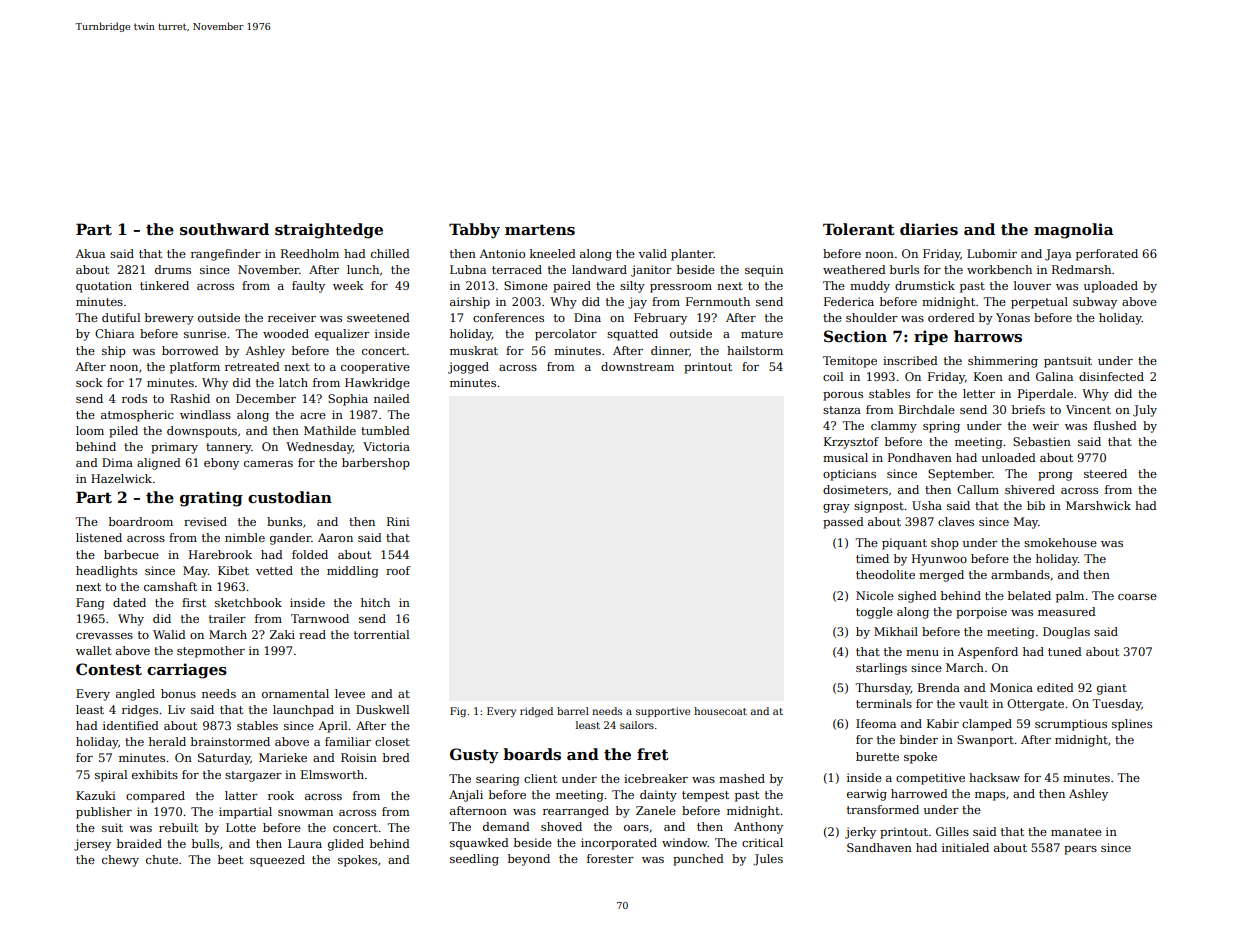 The width and height of the image is (1233, 952). I want to click on angled, so click(135, 695).
